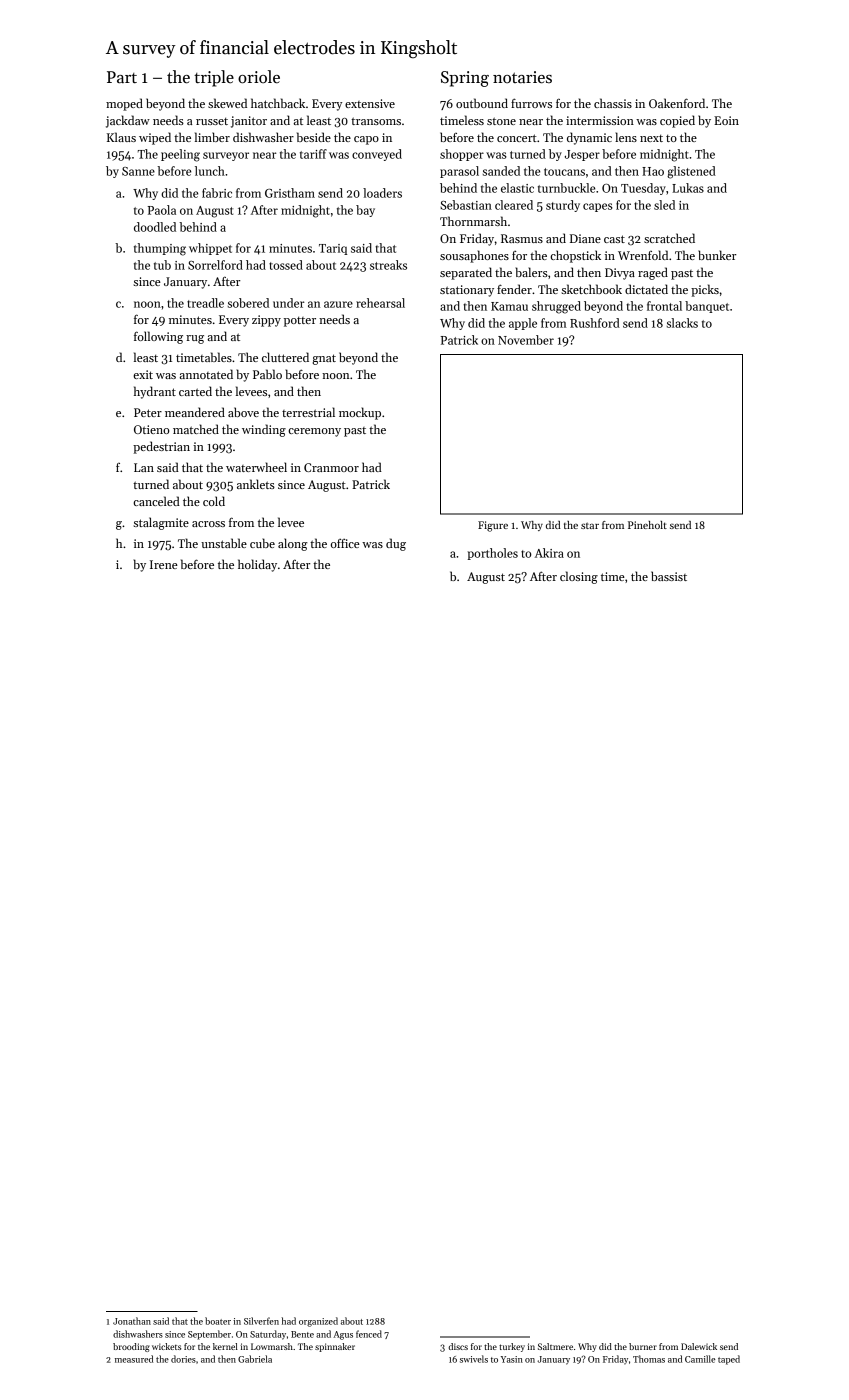 This screenshot has height=1400, width=849. Describe the element at coordinates (164, 564) in the screenshot. I see `Irene` at that location.
